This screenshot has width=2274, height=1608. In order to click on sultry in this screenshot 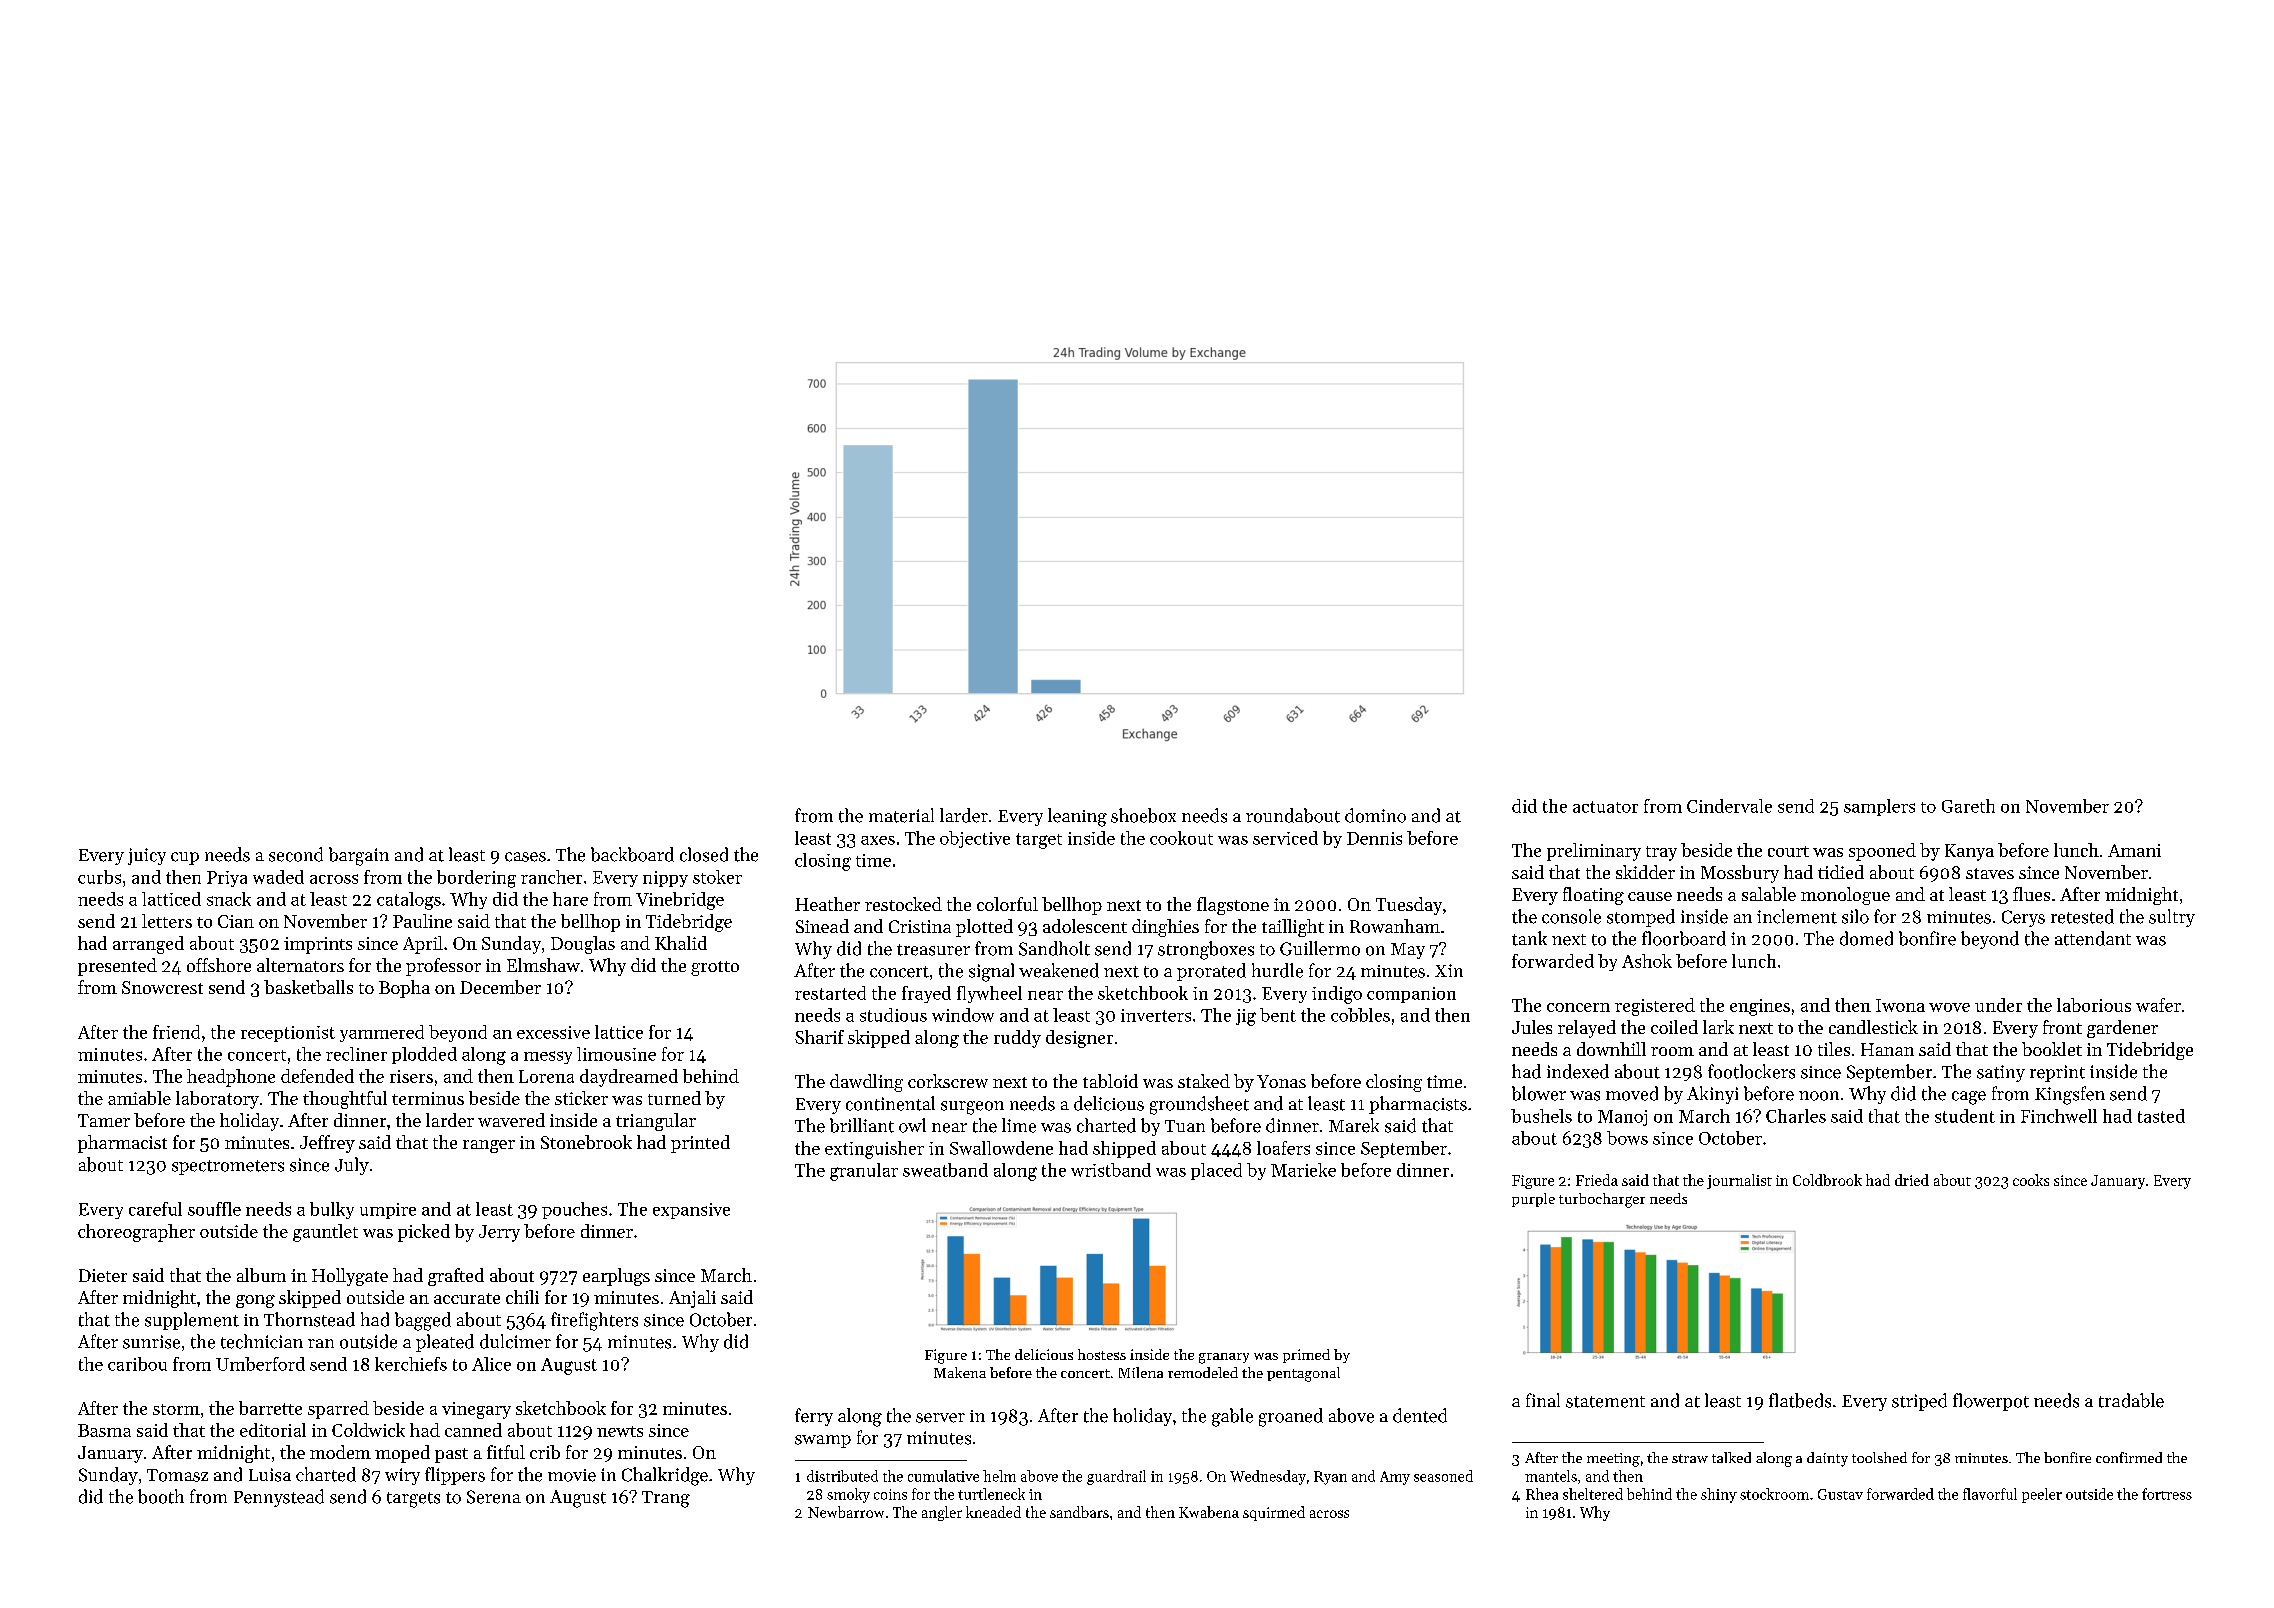, I will do `click(2172, 918)`.
